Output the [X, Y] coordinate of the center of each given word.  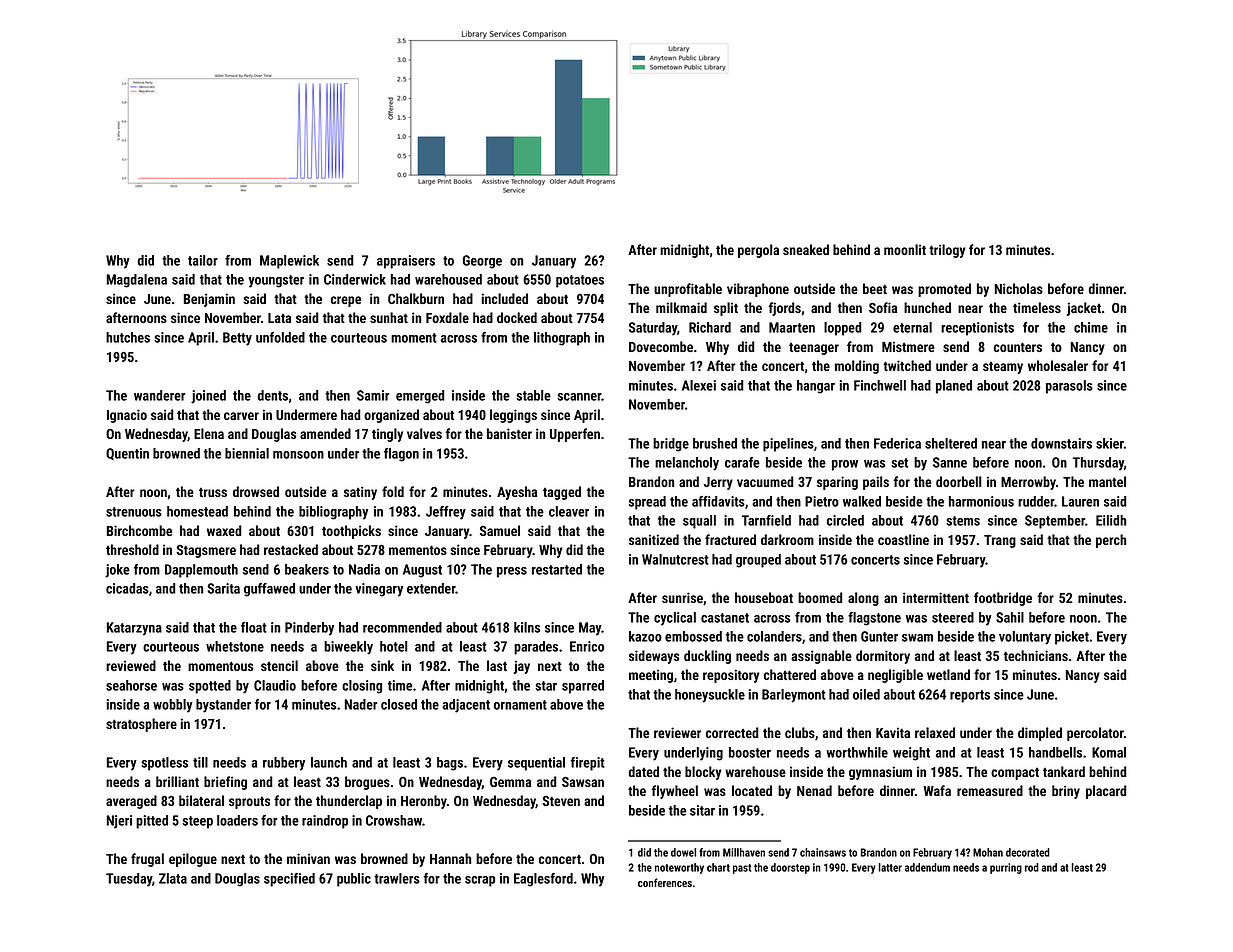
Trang [1000, 541]
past [742, 869]
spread [647, 503]
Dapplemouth [201, 571]
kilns [527, 627]
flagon [401, 455]
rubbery [284, 764]
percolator [1095, 734]
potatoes [580, 281]
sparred [583, 687]
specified [289, 880]
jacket [1084, 309]
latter [890, 867]
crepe [346, 301]
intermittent [936, 597]
